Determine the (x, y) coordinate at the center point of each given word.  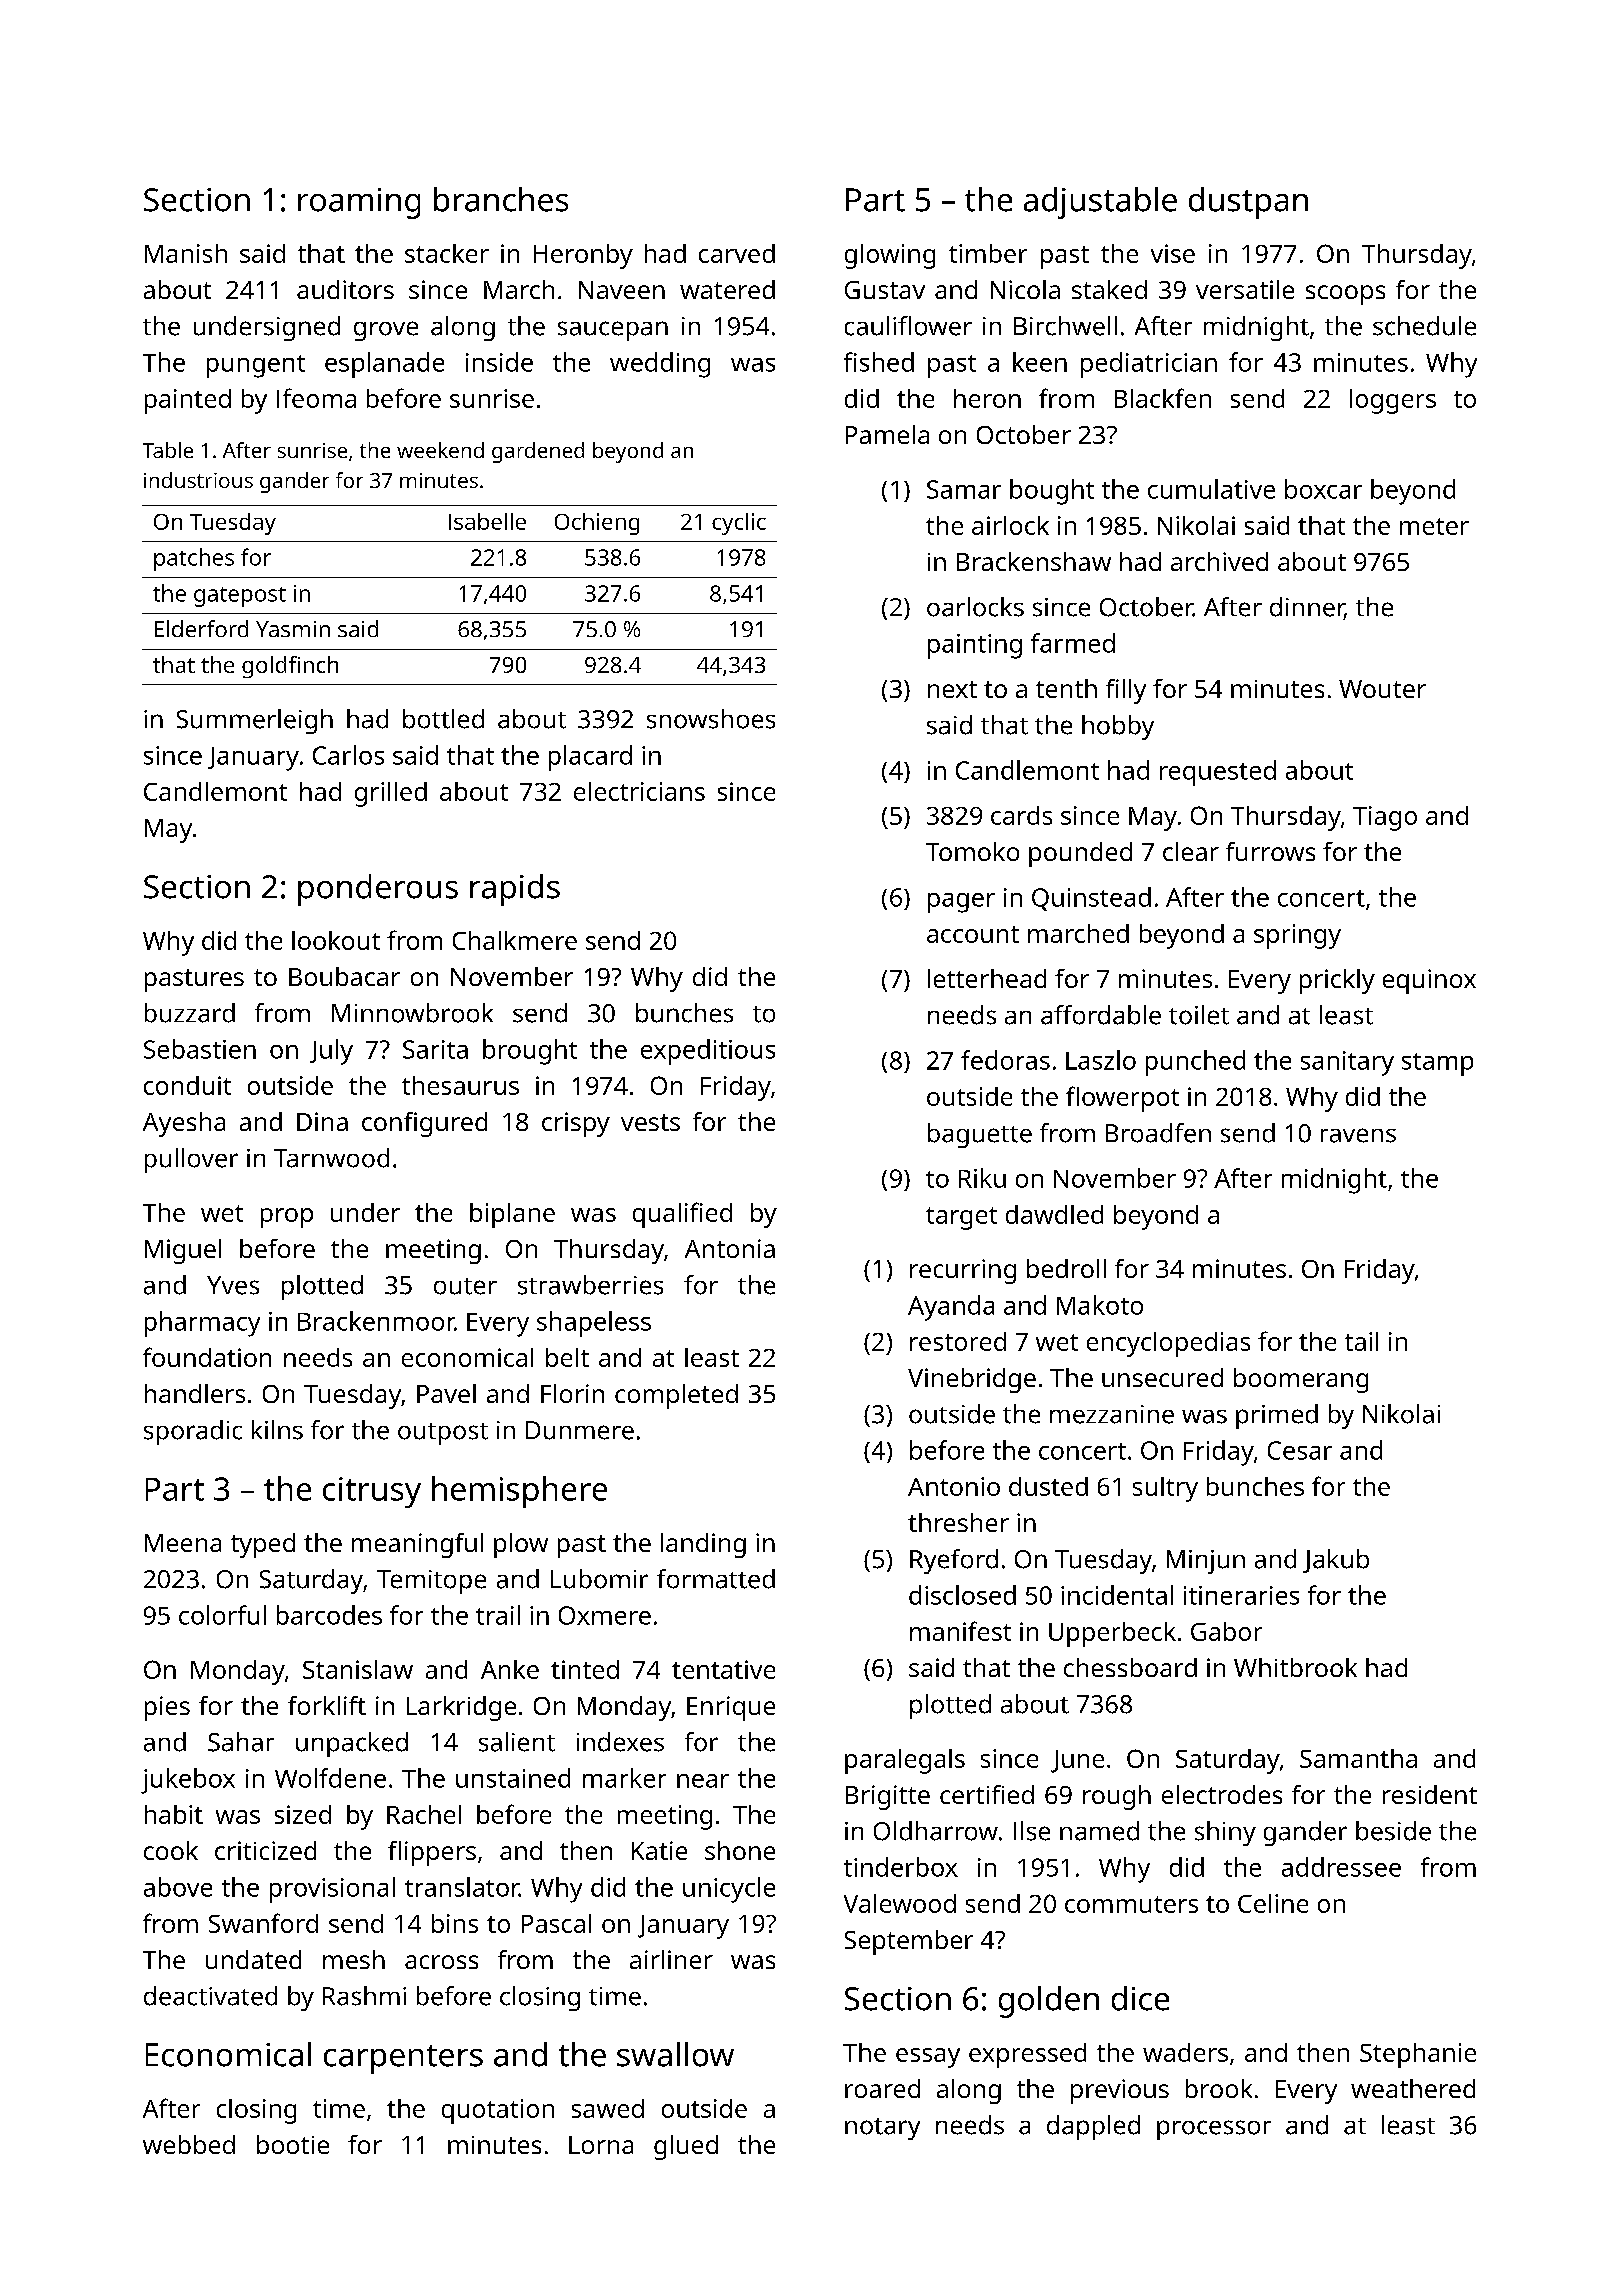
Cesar (1300, 1450)
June (1077, 1761)
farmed (1073, 643)
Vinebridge (972, 1380)
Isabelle (487, 521)
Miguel (183, 1251)
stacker (447, 253)
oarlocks (975, 607)
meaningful (417, 1545)
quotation (498, 2111)
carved (737, 253)
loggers (1393, 401)
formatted (716, 1579)
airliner (671, 1959)
